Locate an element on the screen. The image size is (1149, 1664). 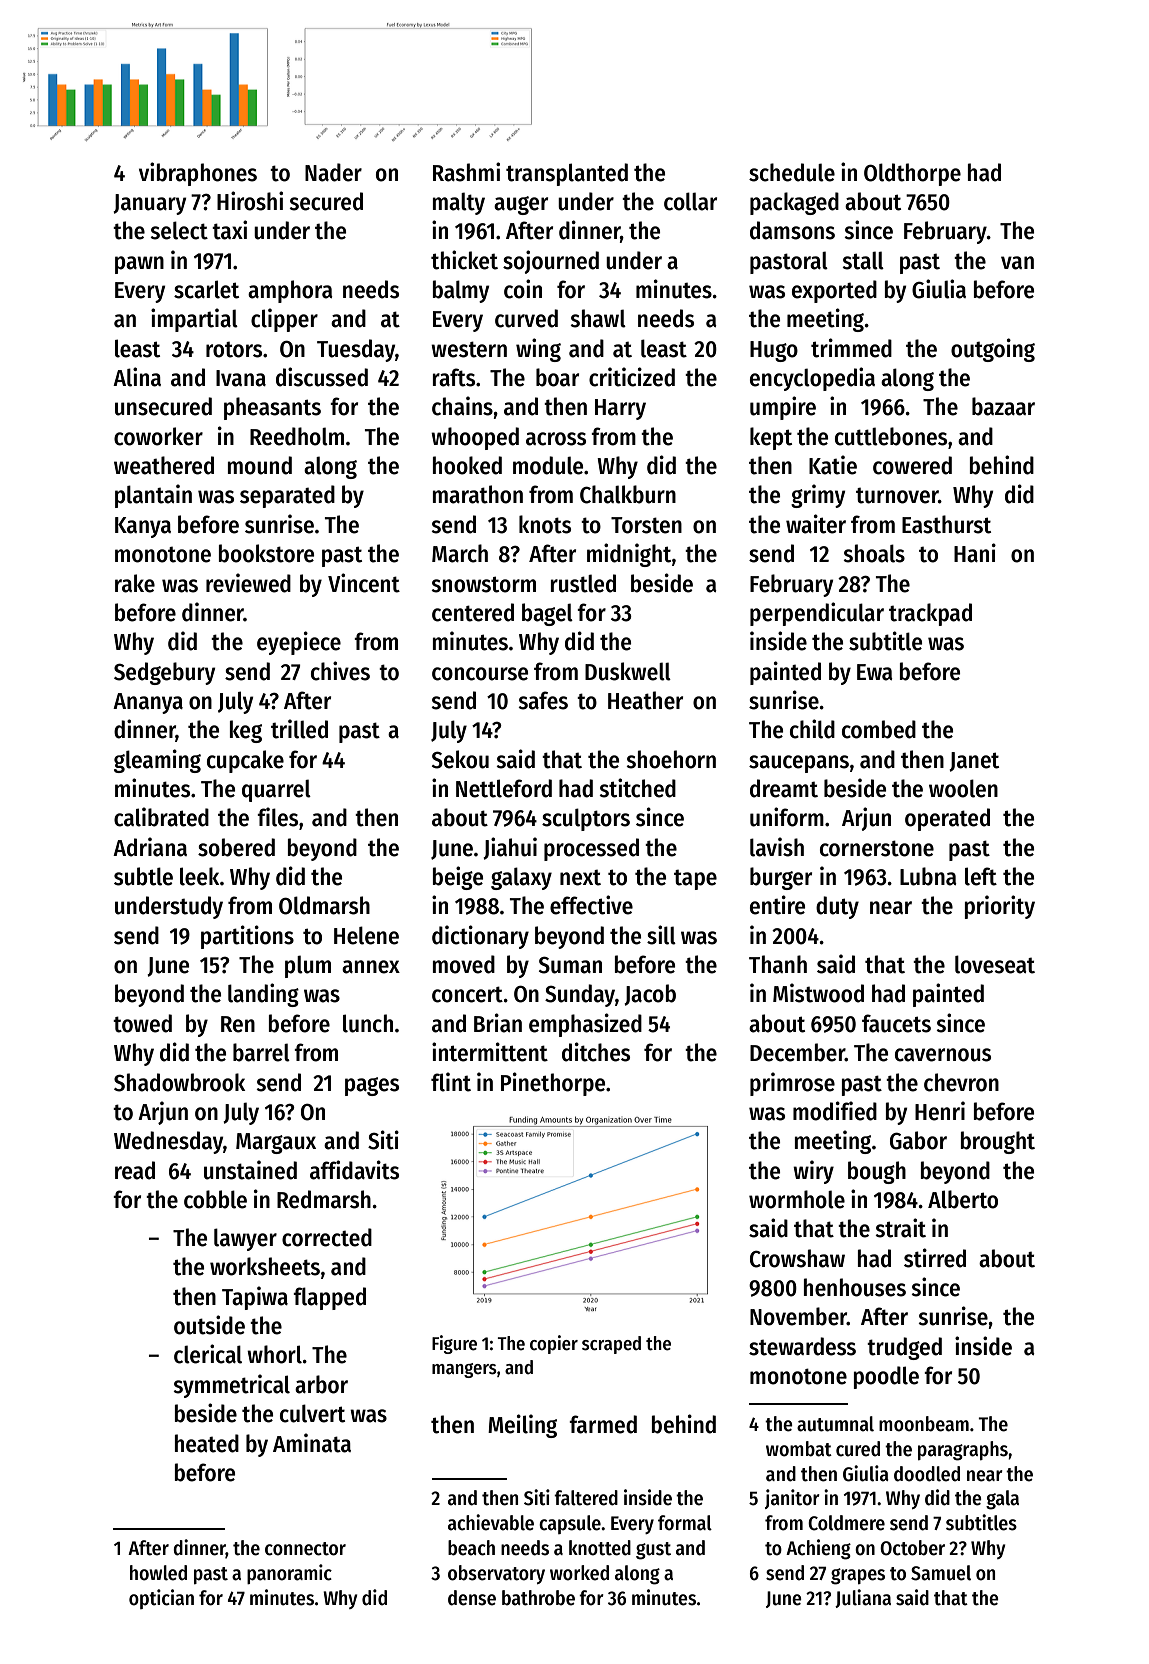
panoramic is located at coordinates (289, 1574).
